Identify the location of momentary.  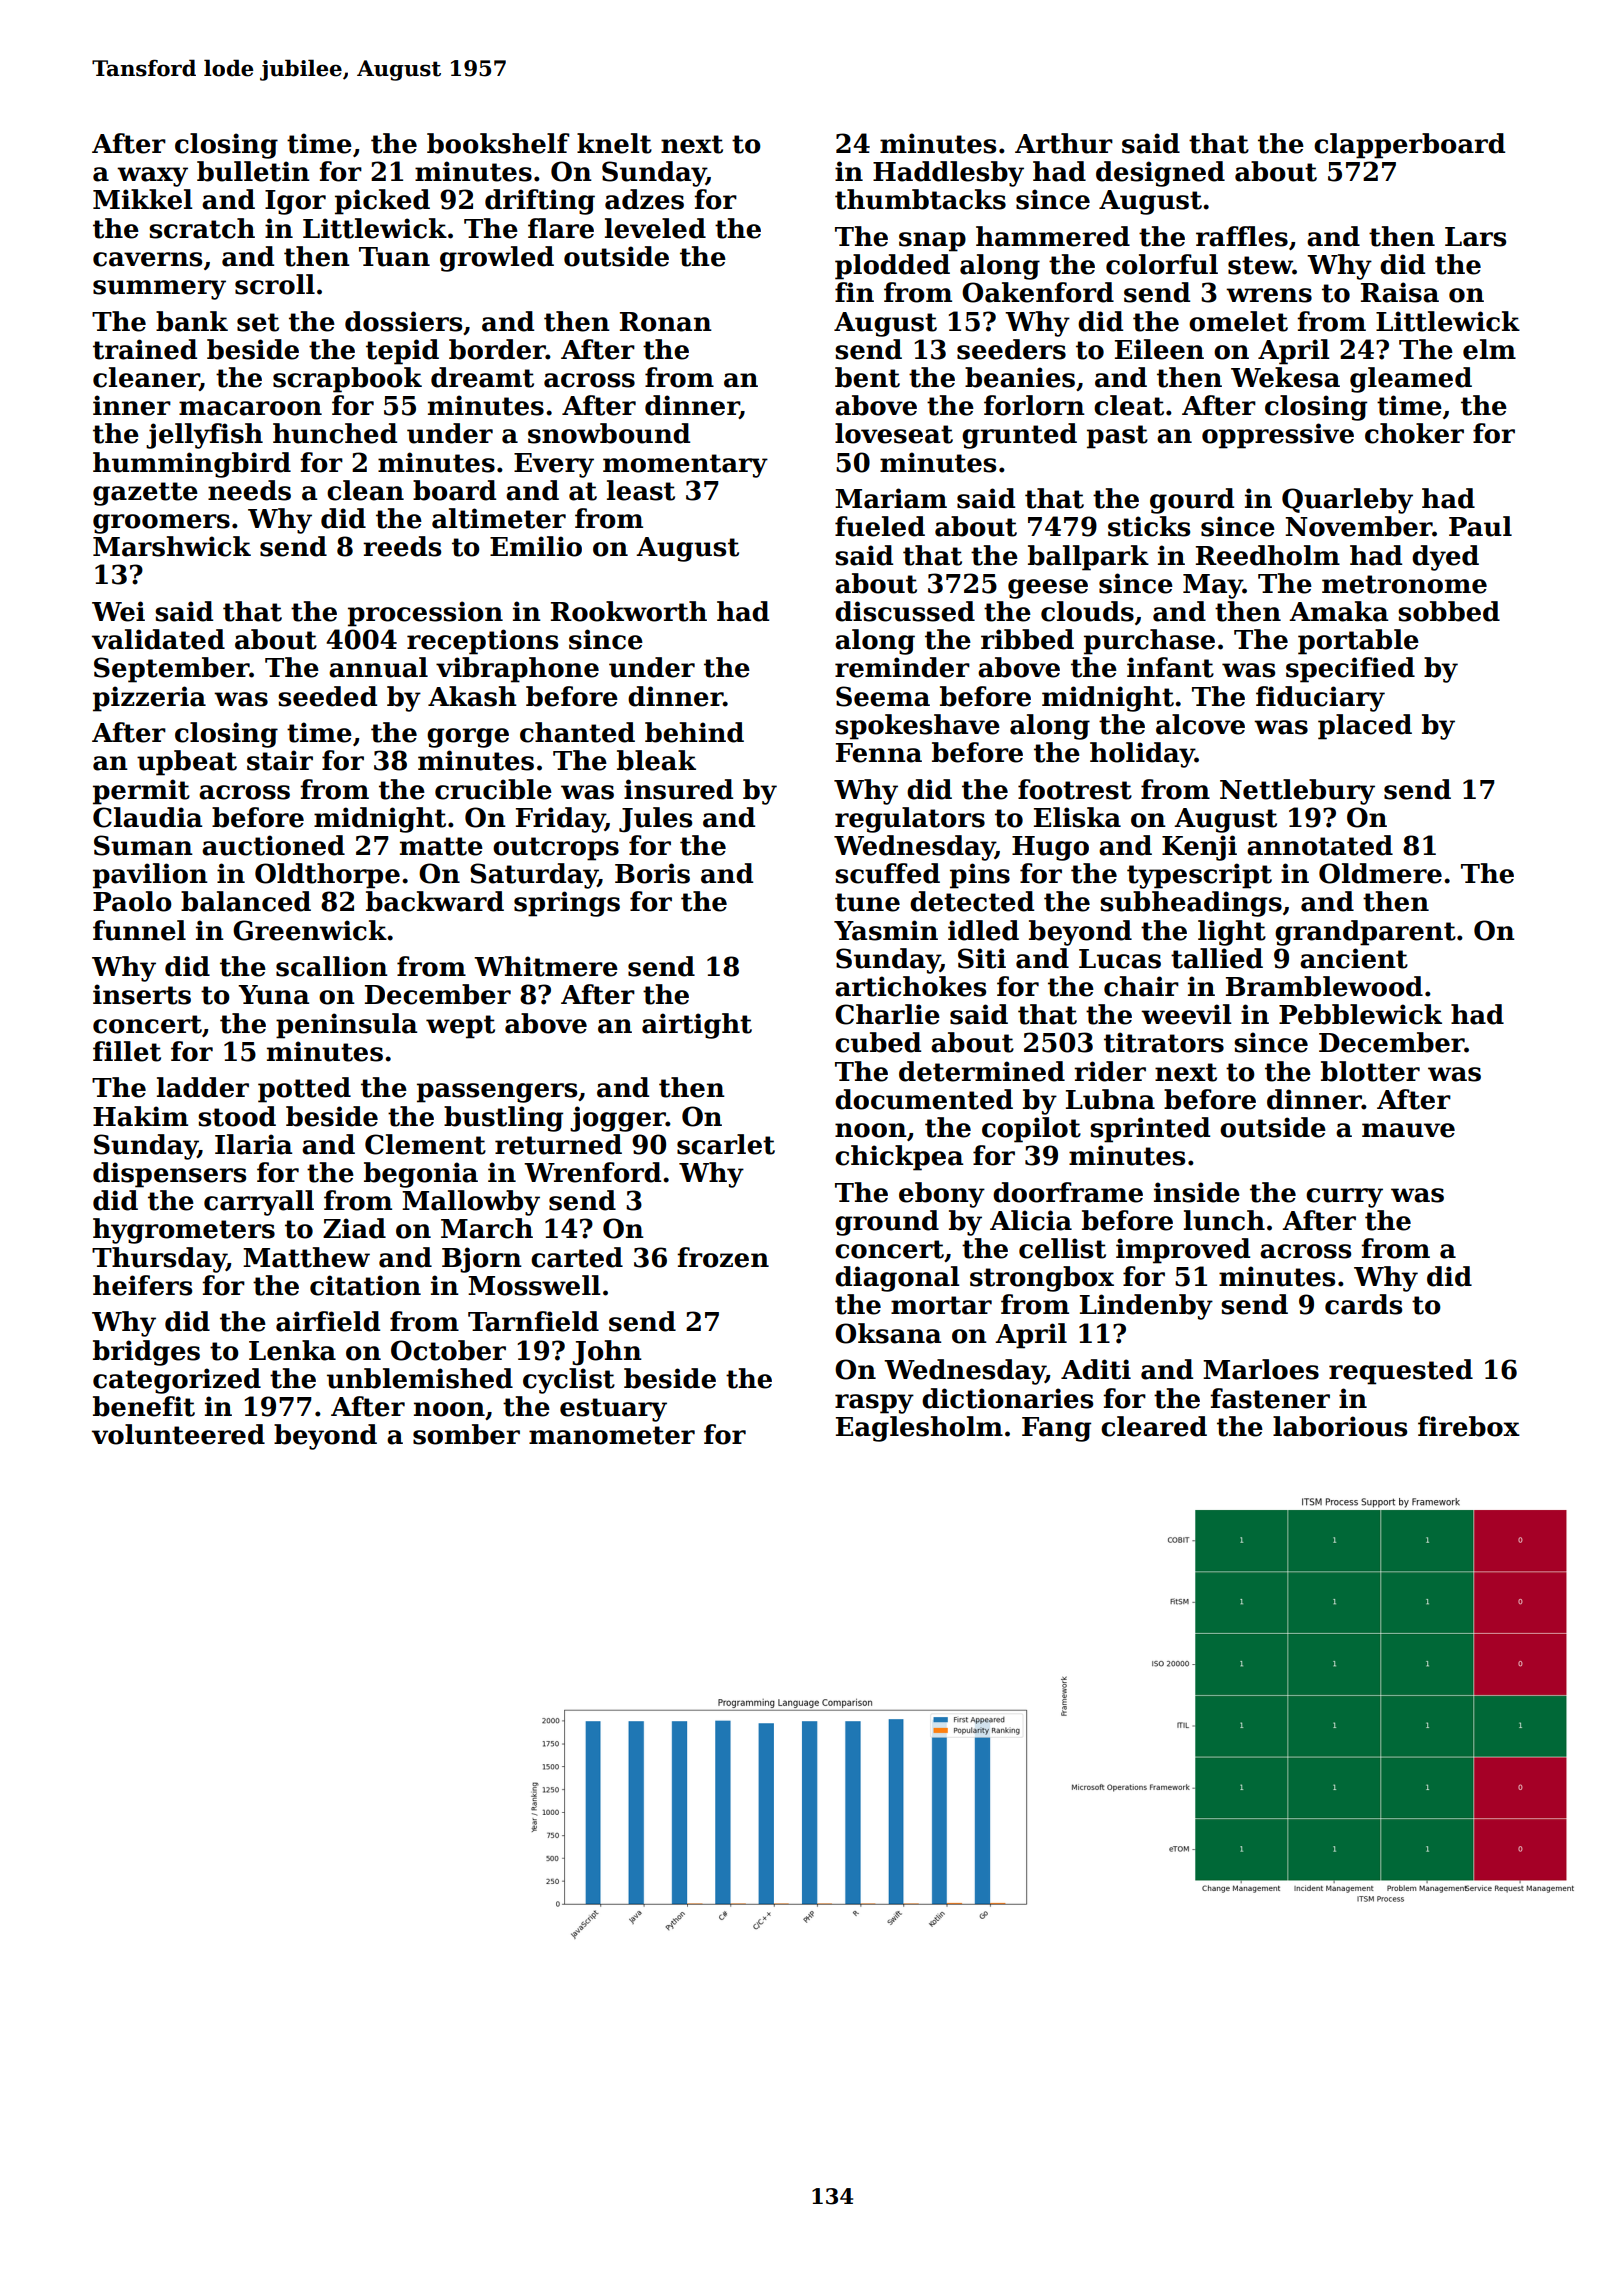
(685, 466).
